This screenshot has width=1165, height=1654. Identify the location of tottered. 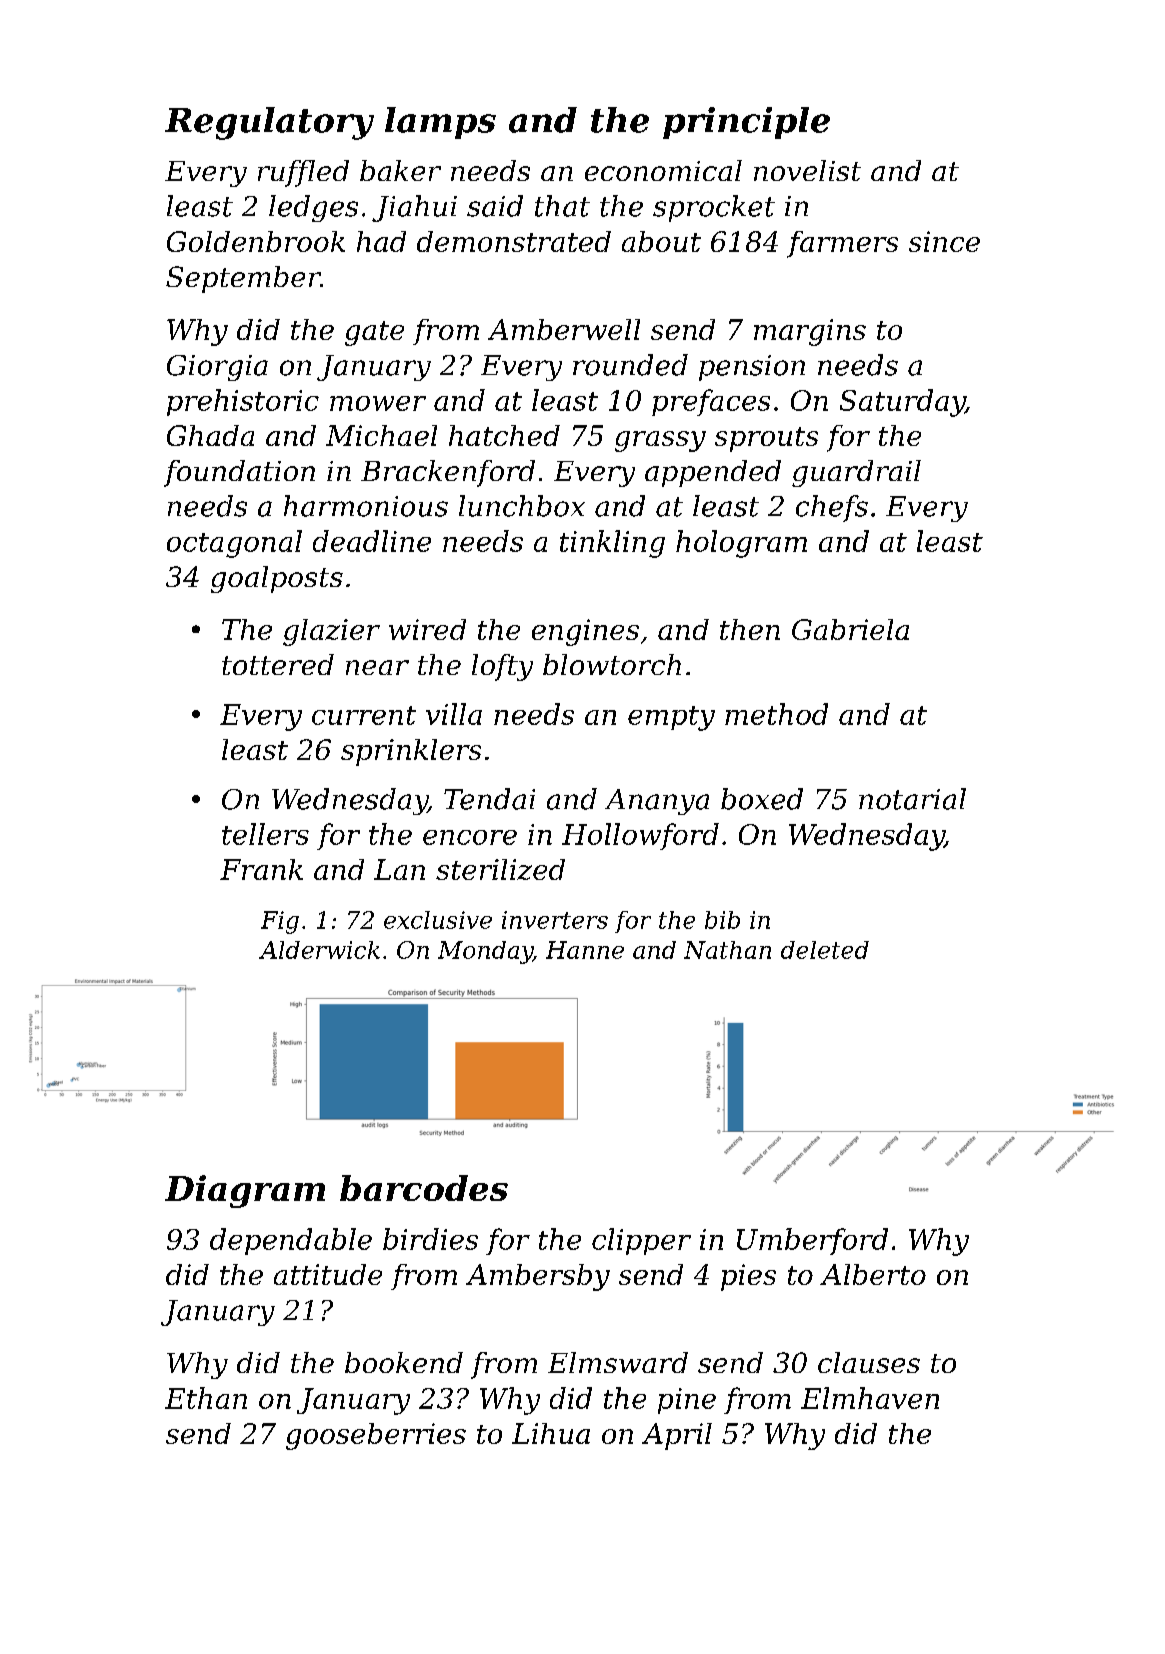
(278, 664).
